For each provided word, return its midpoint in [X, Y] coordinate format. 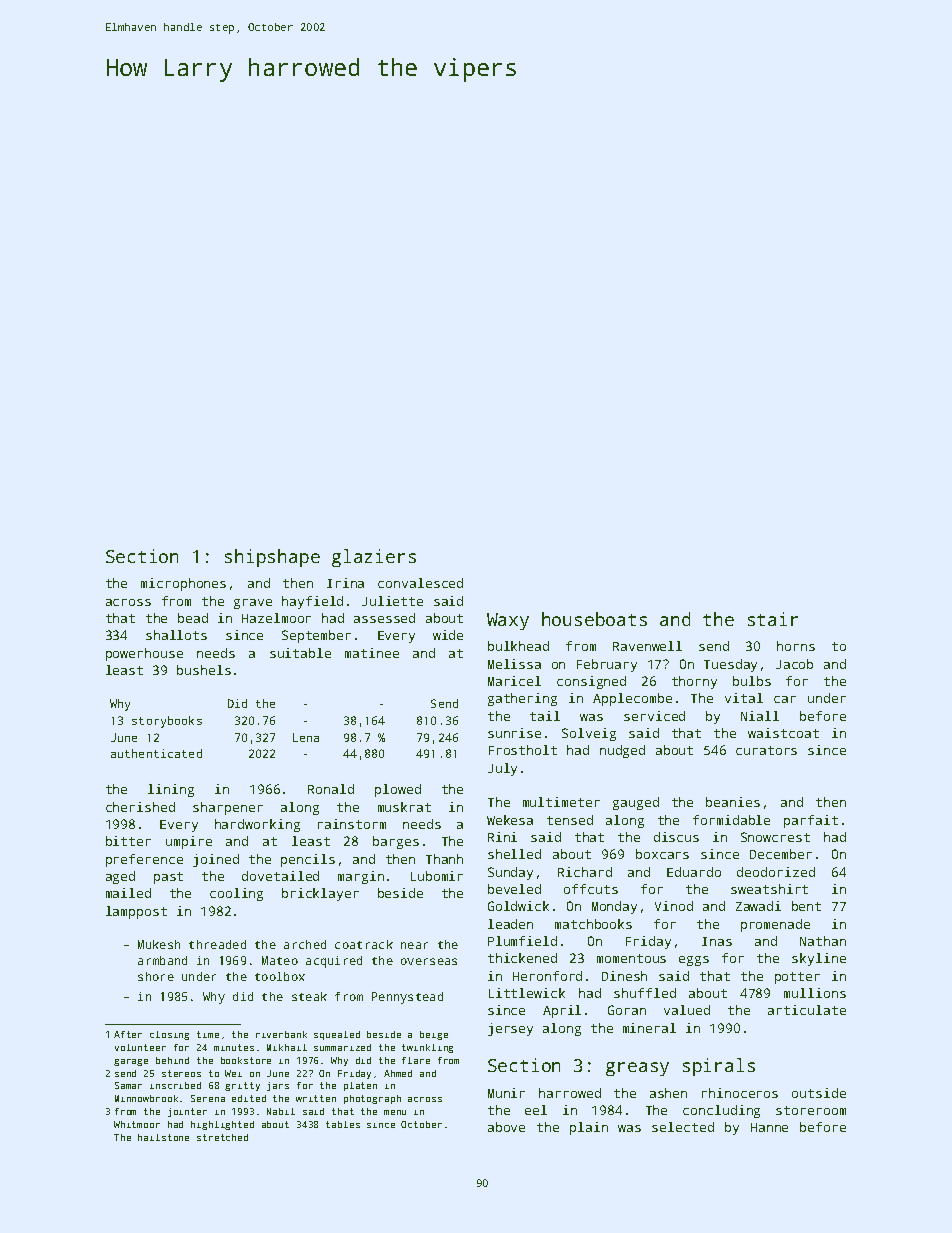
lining [171, 790]
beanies [733, 802]
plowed [398, 790]
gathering [522, 699]
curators [766, 750]
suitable [300, 653]
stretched [222, 1137]
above [506, 1127]
